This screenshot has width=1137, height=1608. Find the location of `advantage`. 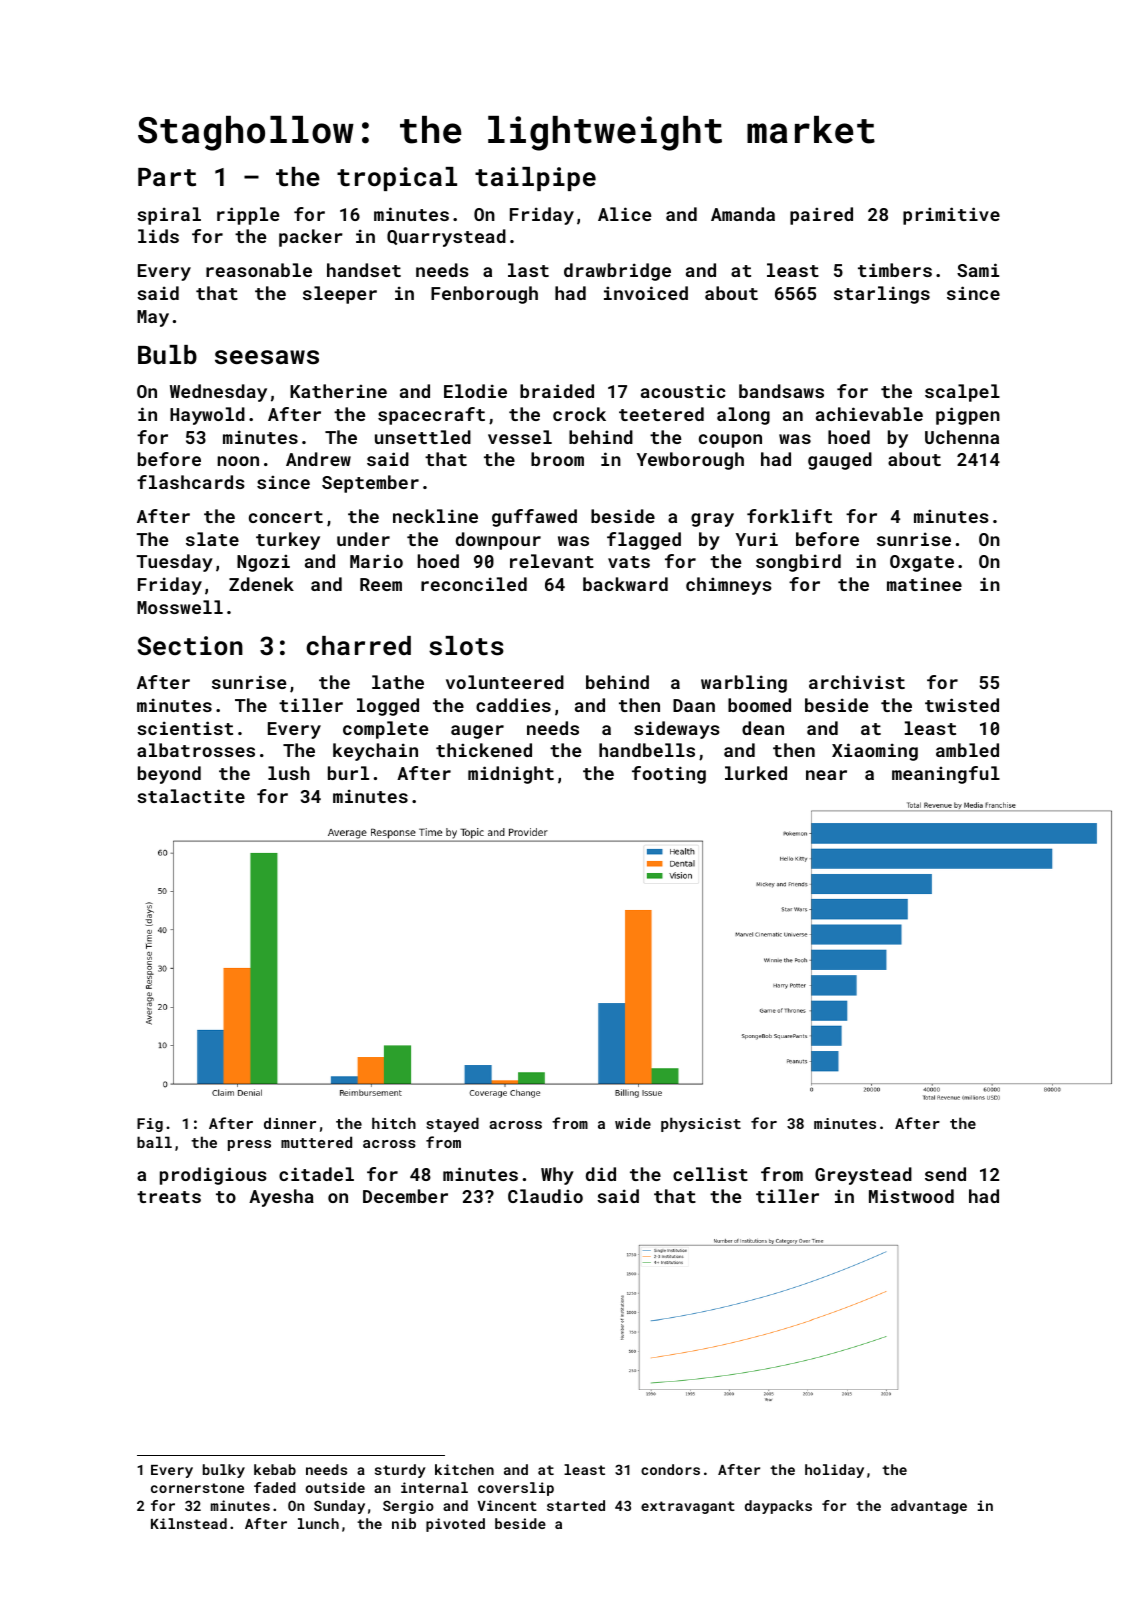

advantage is located at coordinates (929, 1507).
